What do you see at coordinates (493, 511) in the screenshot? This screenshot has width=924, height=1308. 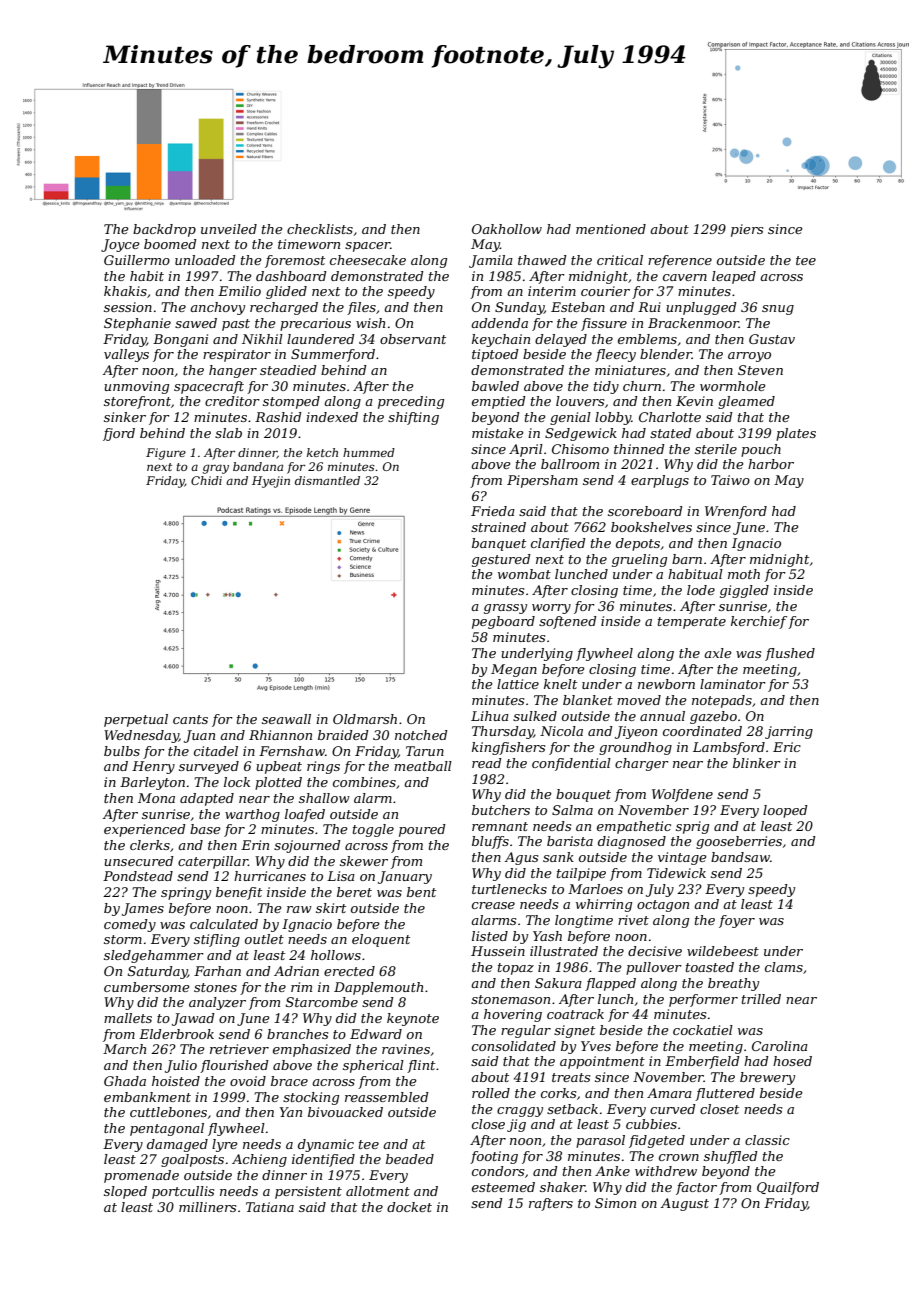 I see `Frieda` at bounding box center [493, 511].
